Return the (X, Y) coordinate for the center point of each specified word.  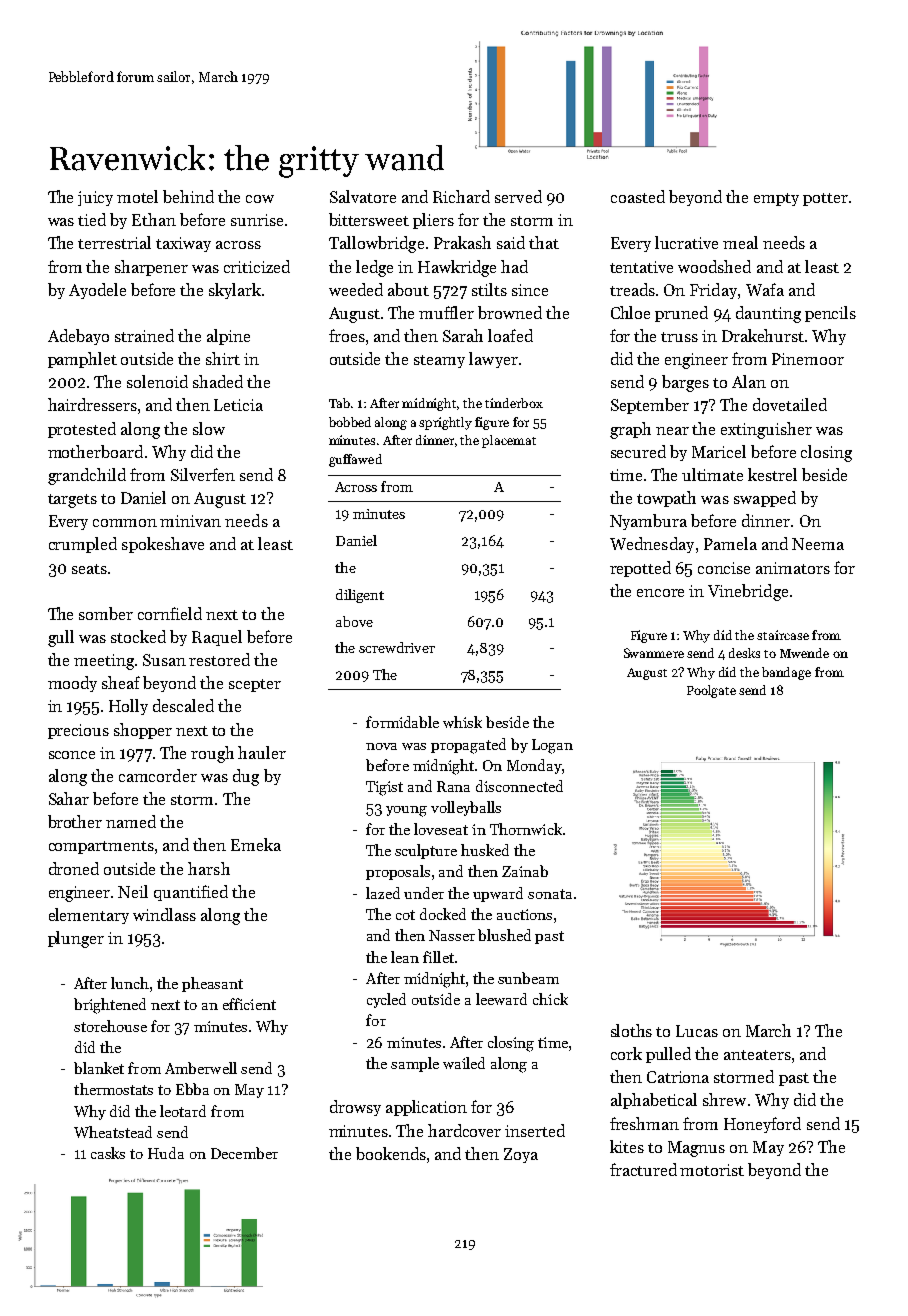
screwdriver (397, 647)
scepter (255, 685)
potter (825, 199)
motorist (712, 1170)
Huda (166, 1153)
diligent (360, 596)
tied (92, 219)
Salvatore (363, 196)
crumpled (83, 545)
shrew (724, 1099)
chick (550, 999)
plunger (76, 939)
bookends (391, 1153)
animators (793, 568)
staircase (783, 635)
